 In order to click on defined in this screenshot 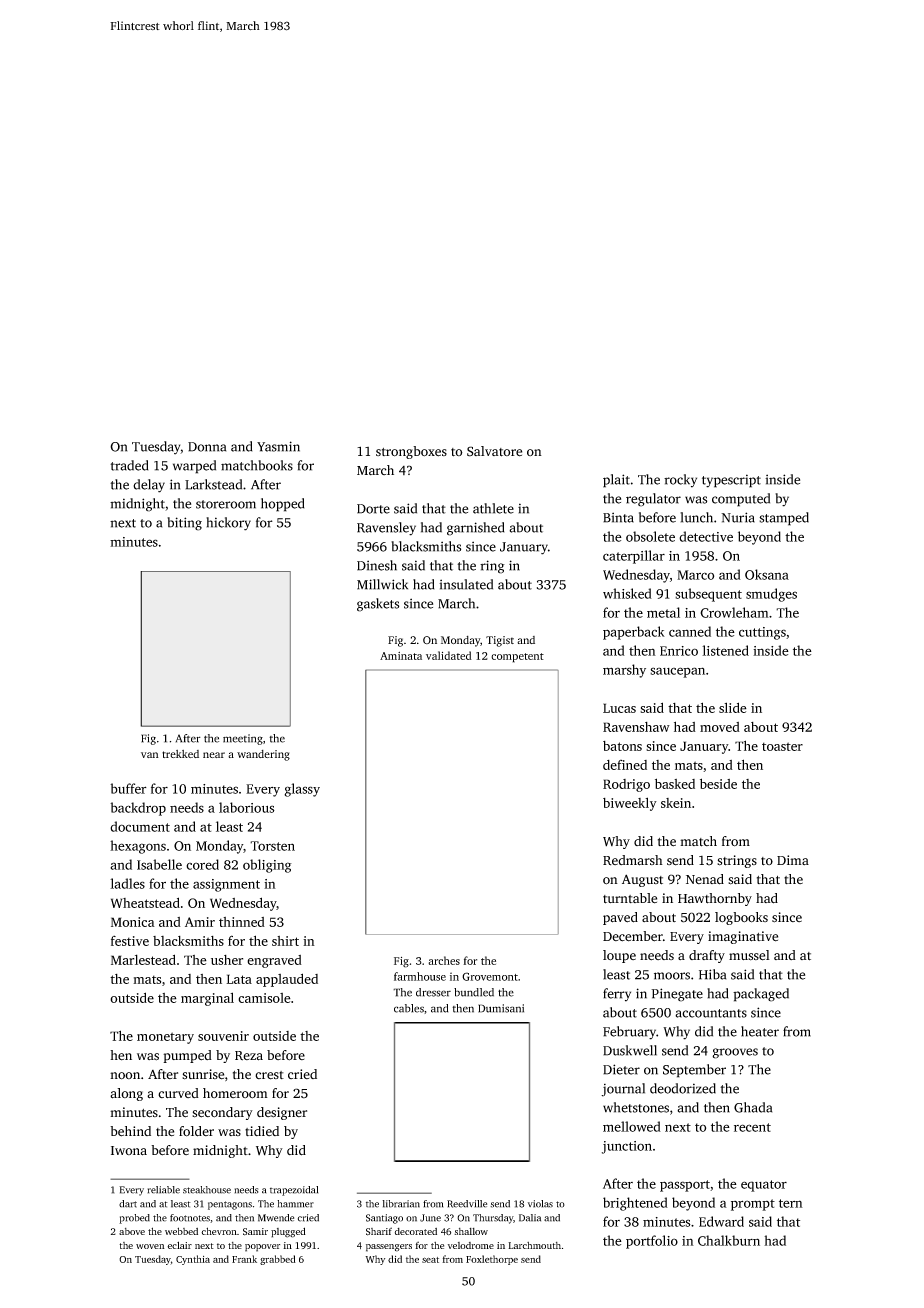, I will do `click(625, 765)`.
